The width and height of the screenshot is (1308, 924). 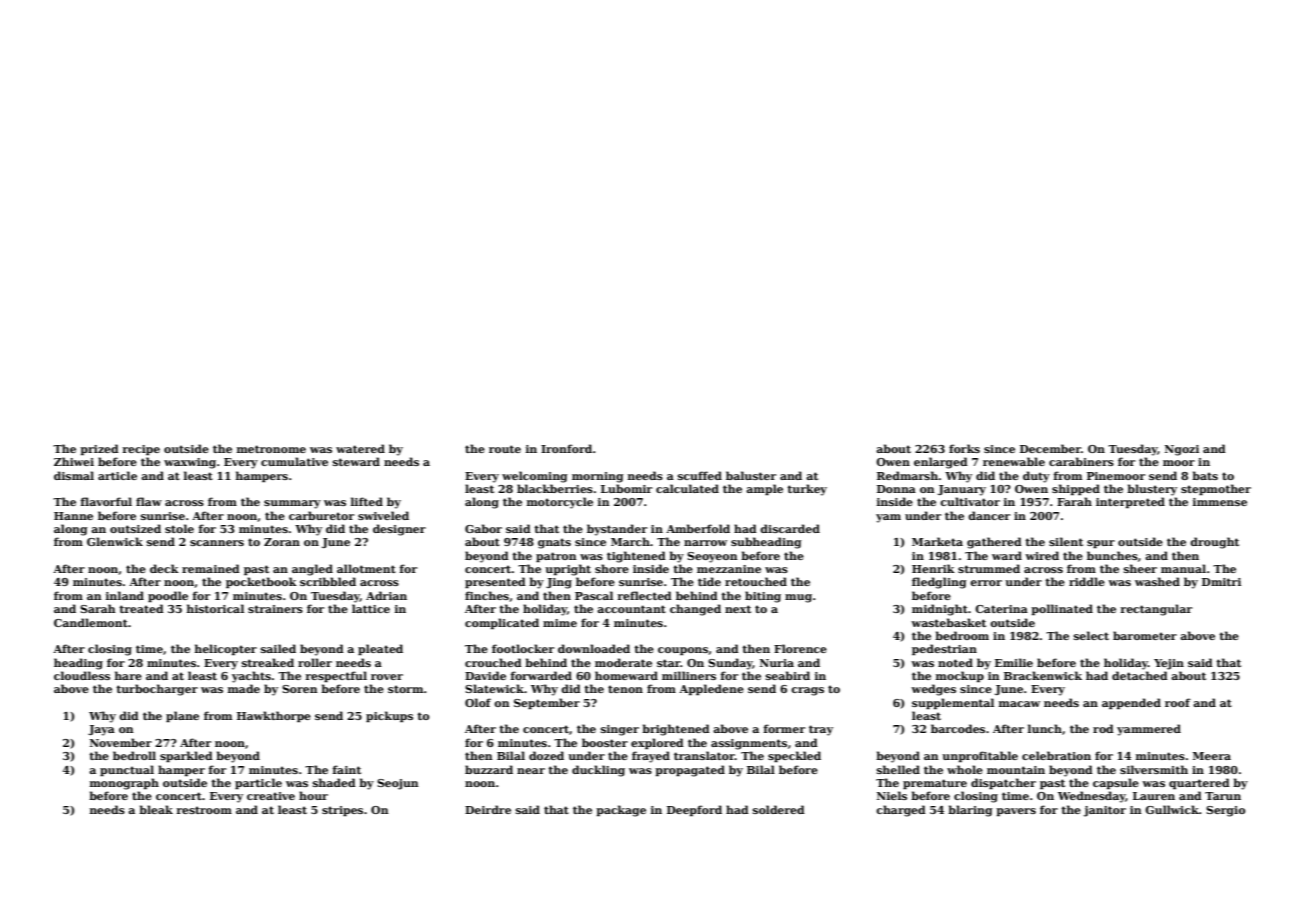 I want to click on prized, so click(x=99, y=449).
